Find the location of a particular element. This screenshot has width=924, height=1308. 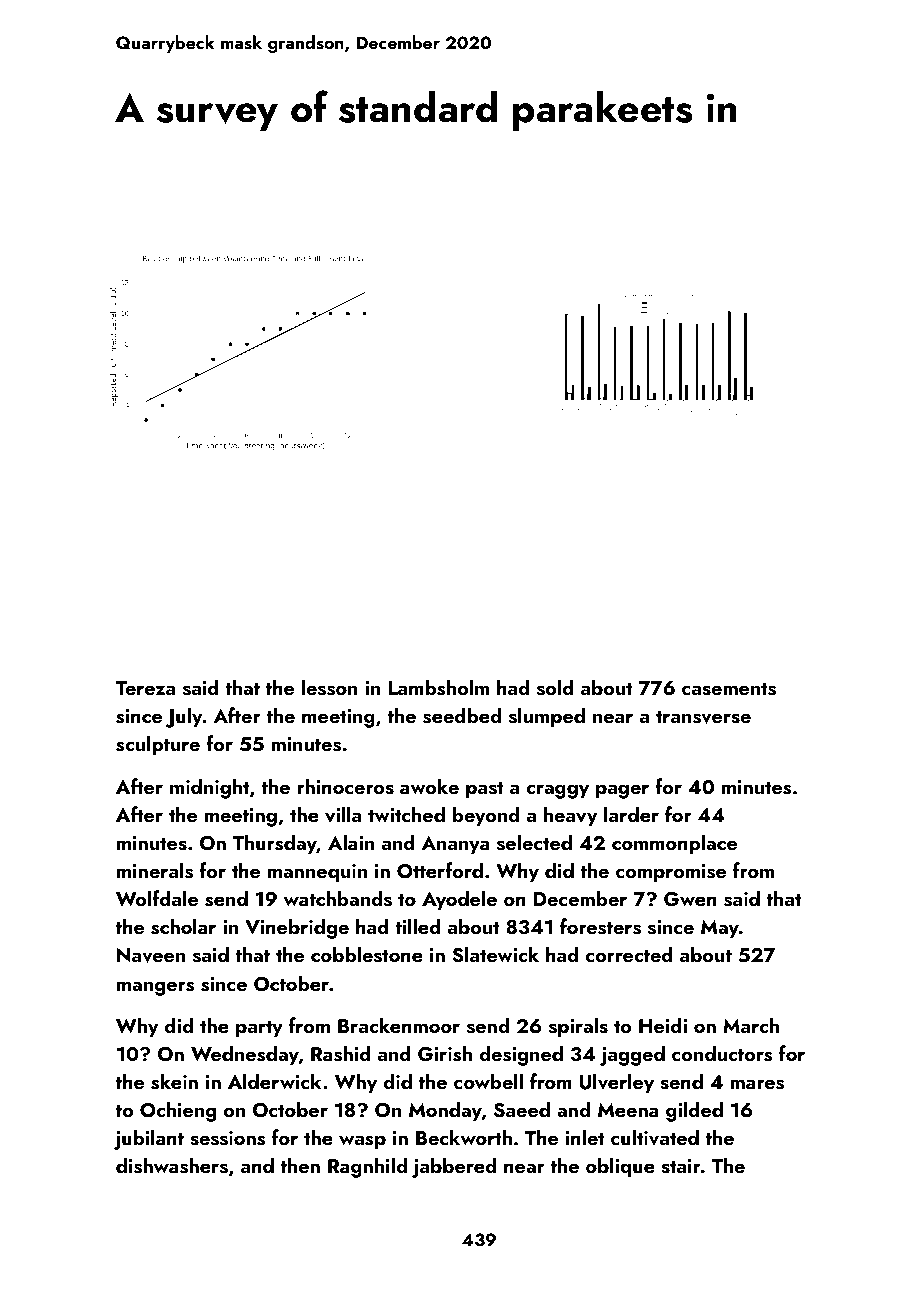

lesson is located at coordinates (329, 687).
